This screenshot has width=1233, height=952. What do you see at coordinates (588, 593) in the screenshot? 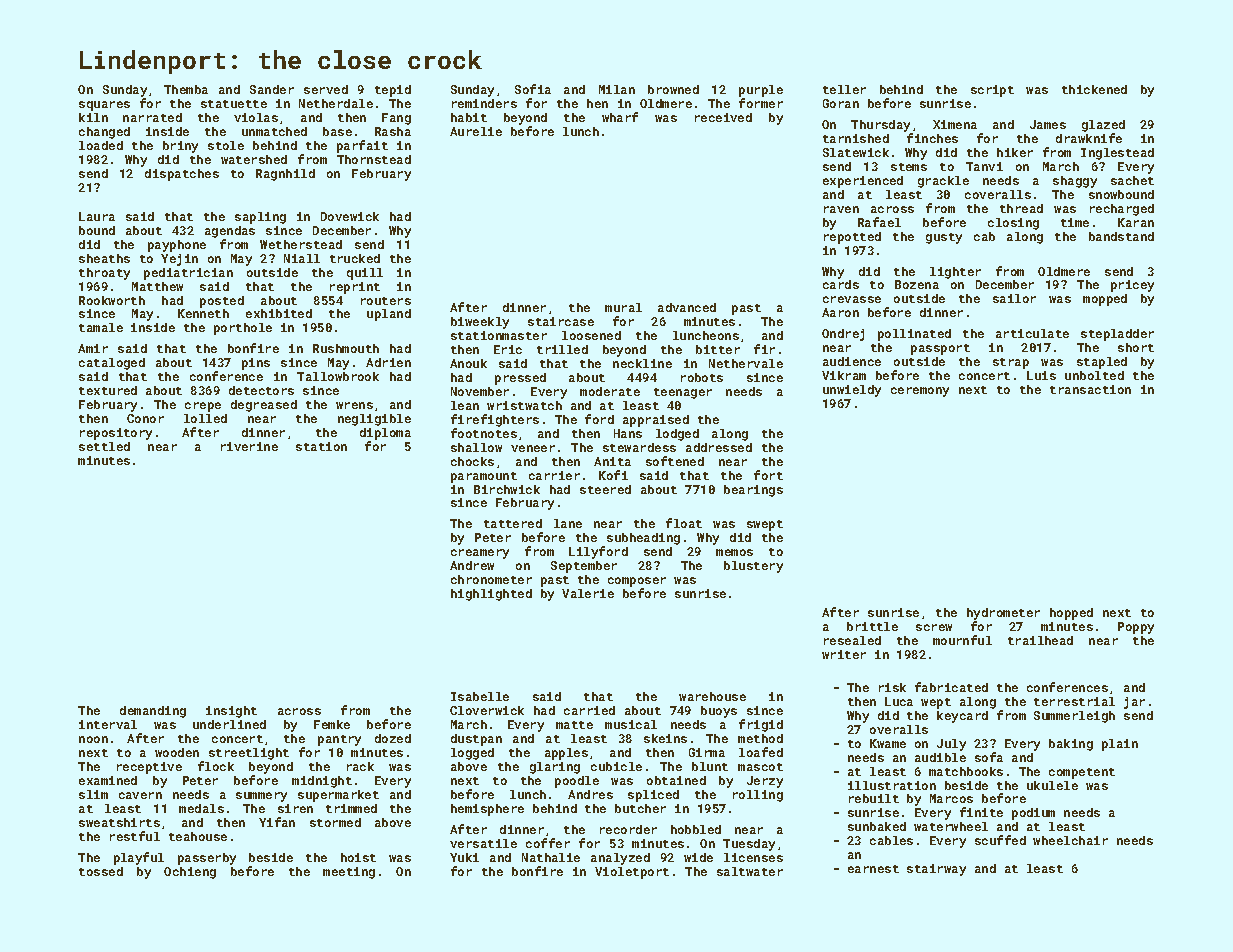
I see `Valerie` at bounding box center [588, 593].
